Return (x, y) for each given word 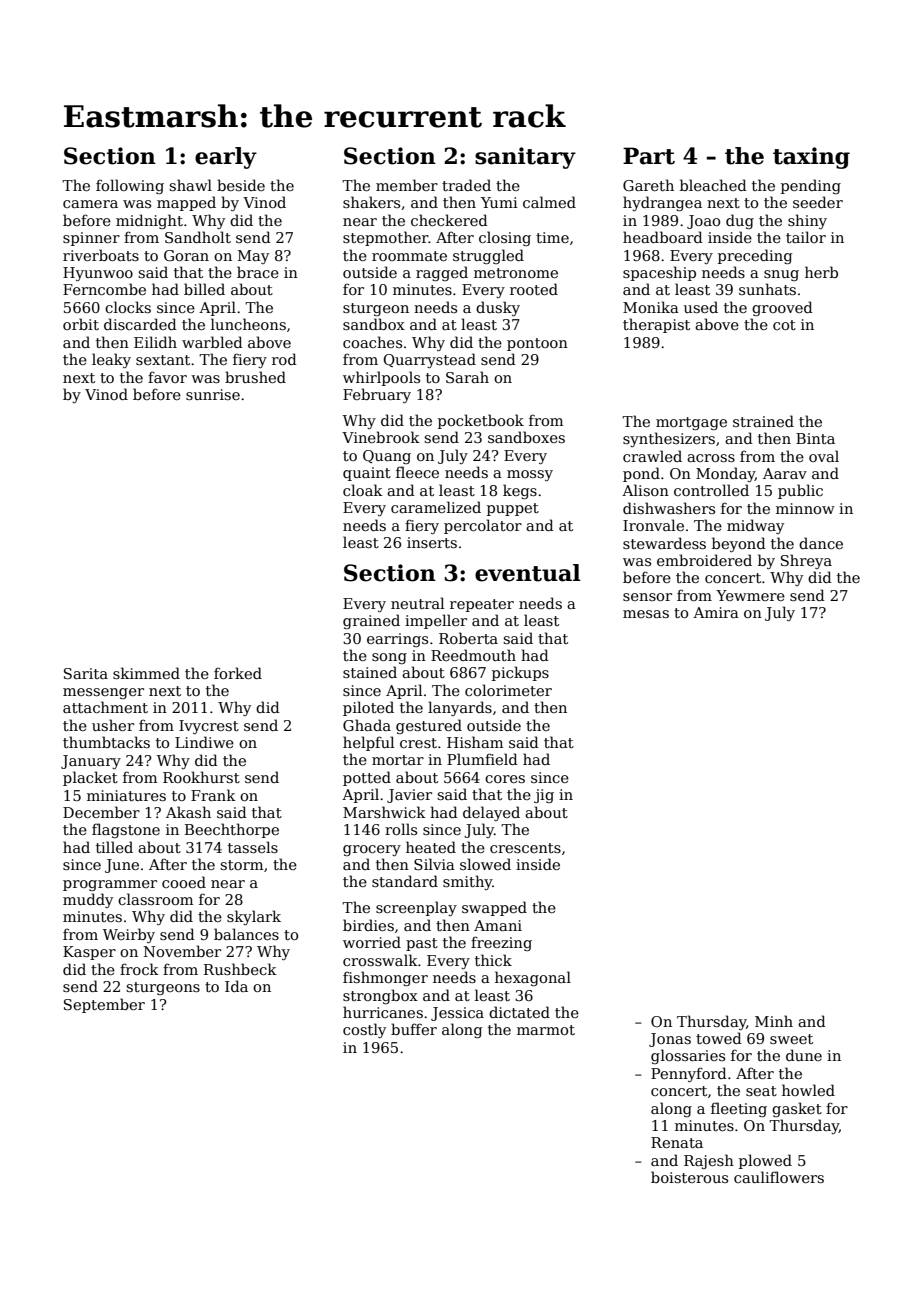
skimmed (146, 673)
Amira (716, 612)
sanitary (525, 158)
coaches (372, 342)
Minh (774, 1021)
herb (821, 272)
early (226, 158)
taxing (811, 158)
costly (364, 1030)
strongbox (380, 996)
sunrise (213, 394)
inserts (432, 542)
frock (139, 969)
